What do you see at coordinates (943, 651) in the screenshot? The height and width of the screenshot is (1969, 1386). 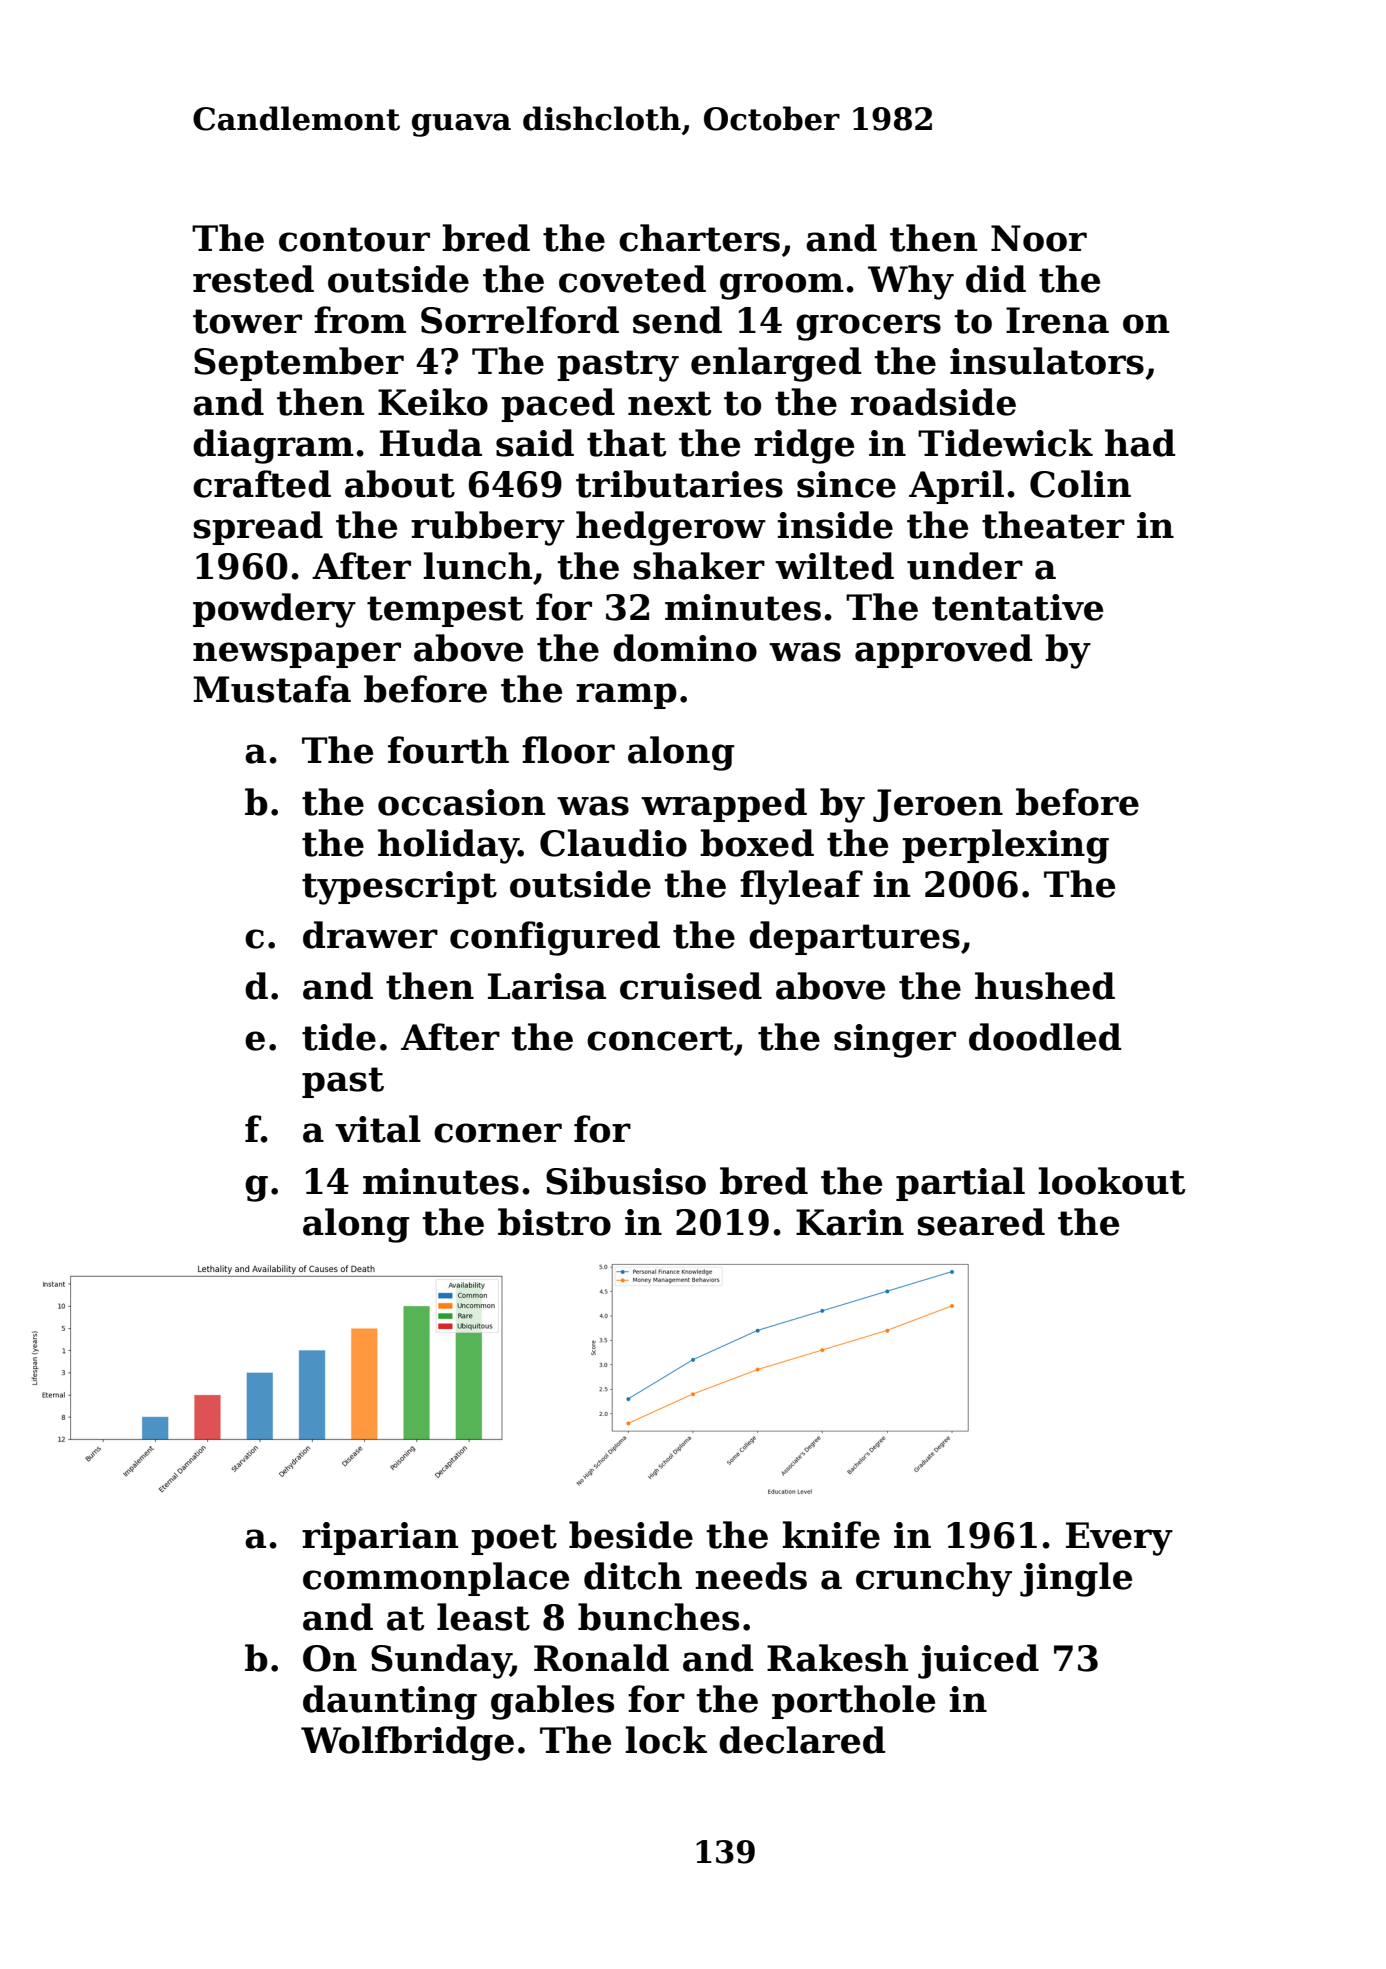 I see `approved` at bounding box center [943, 651].
